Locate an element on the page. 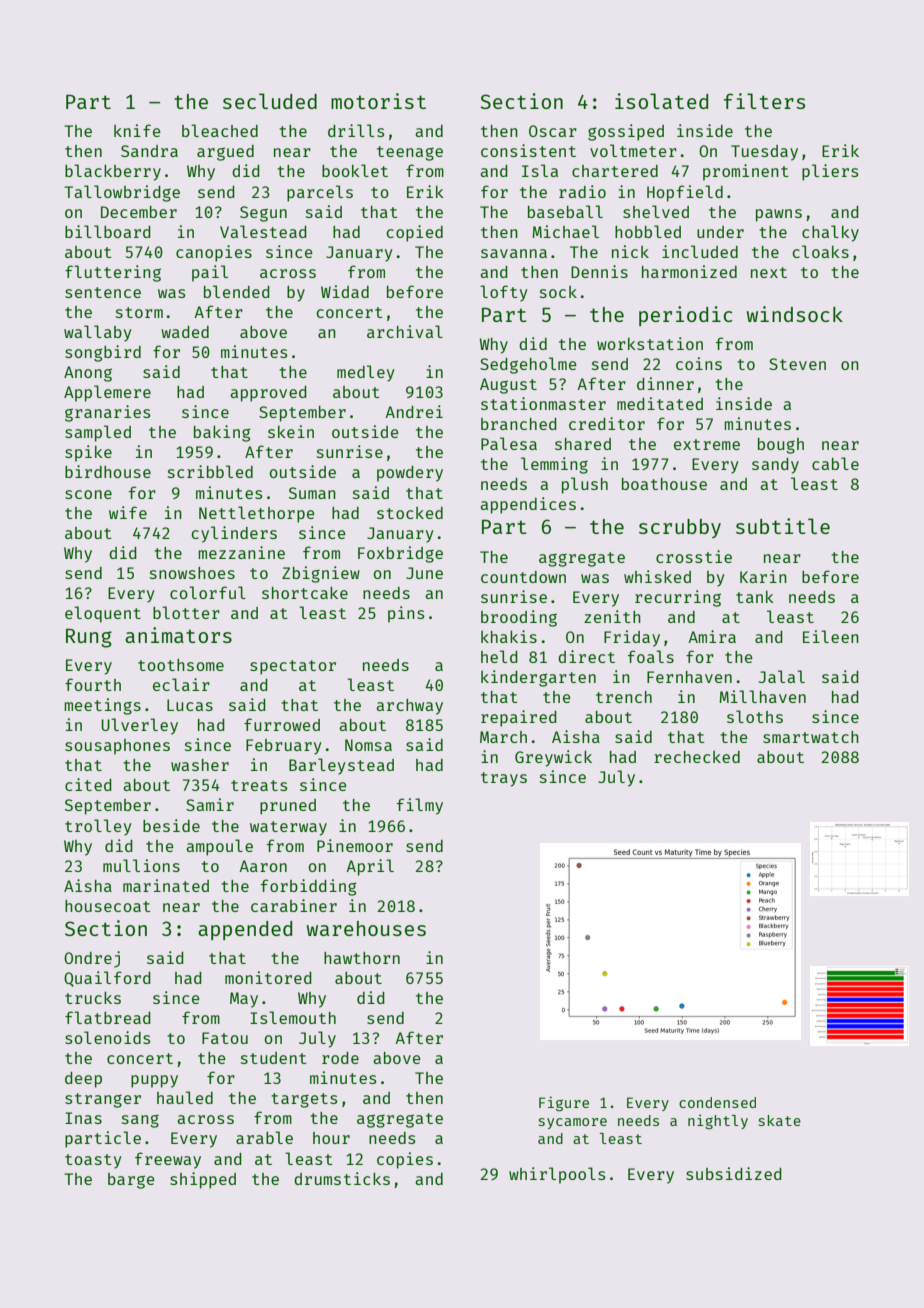 This page has height=1308, width=924. filters is located at coordinates (764, 101).
